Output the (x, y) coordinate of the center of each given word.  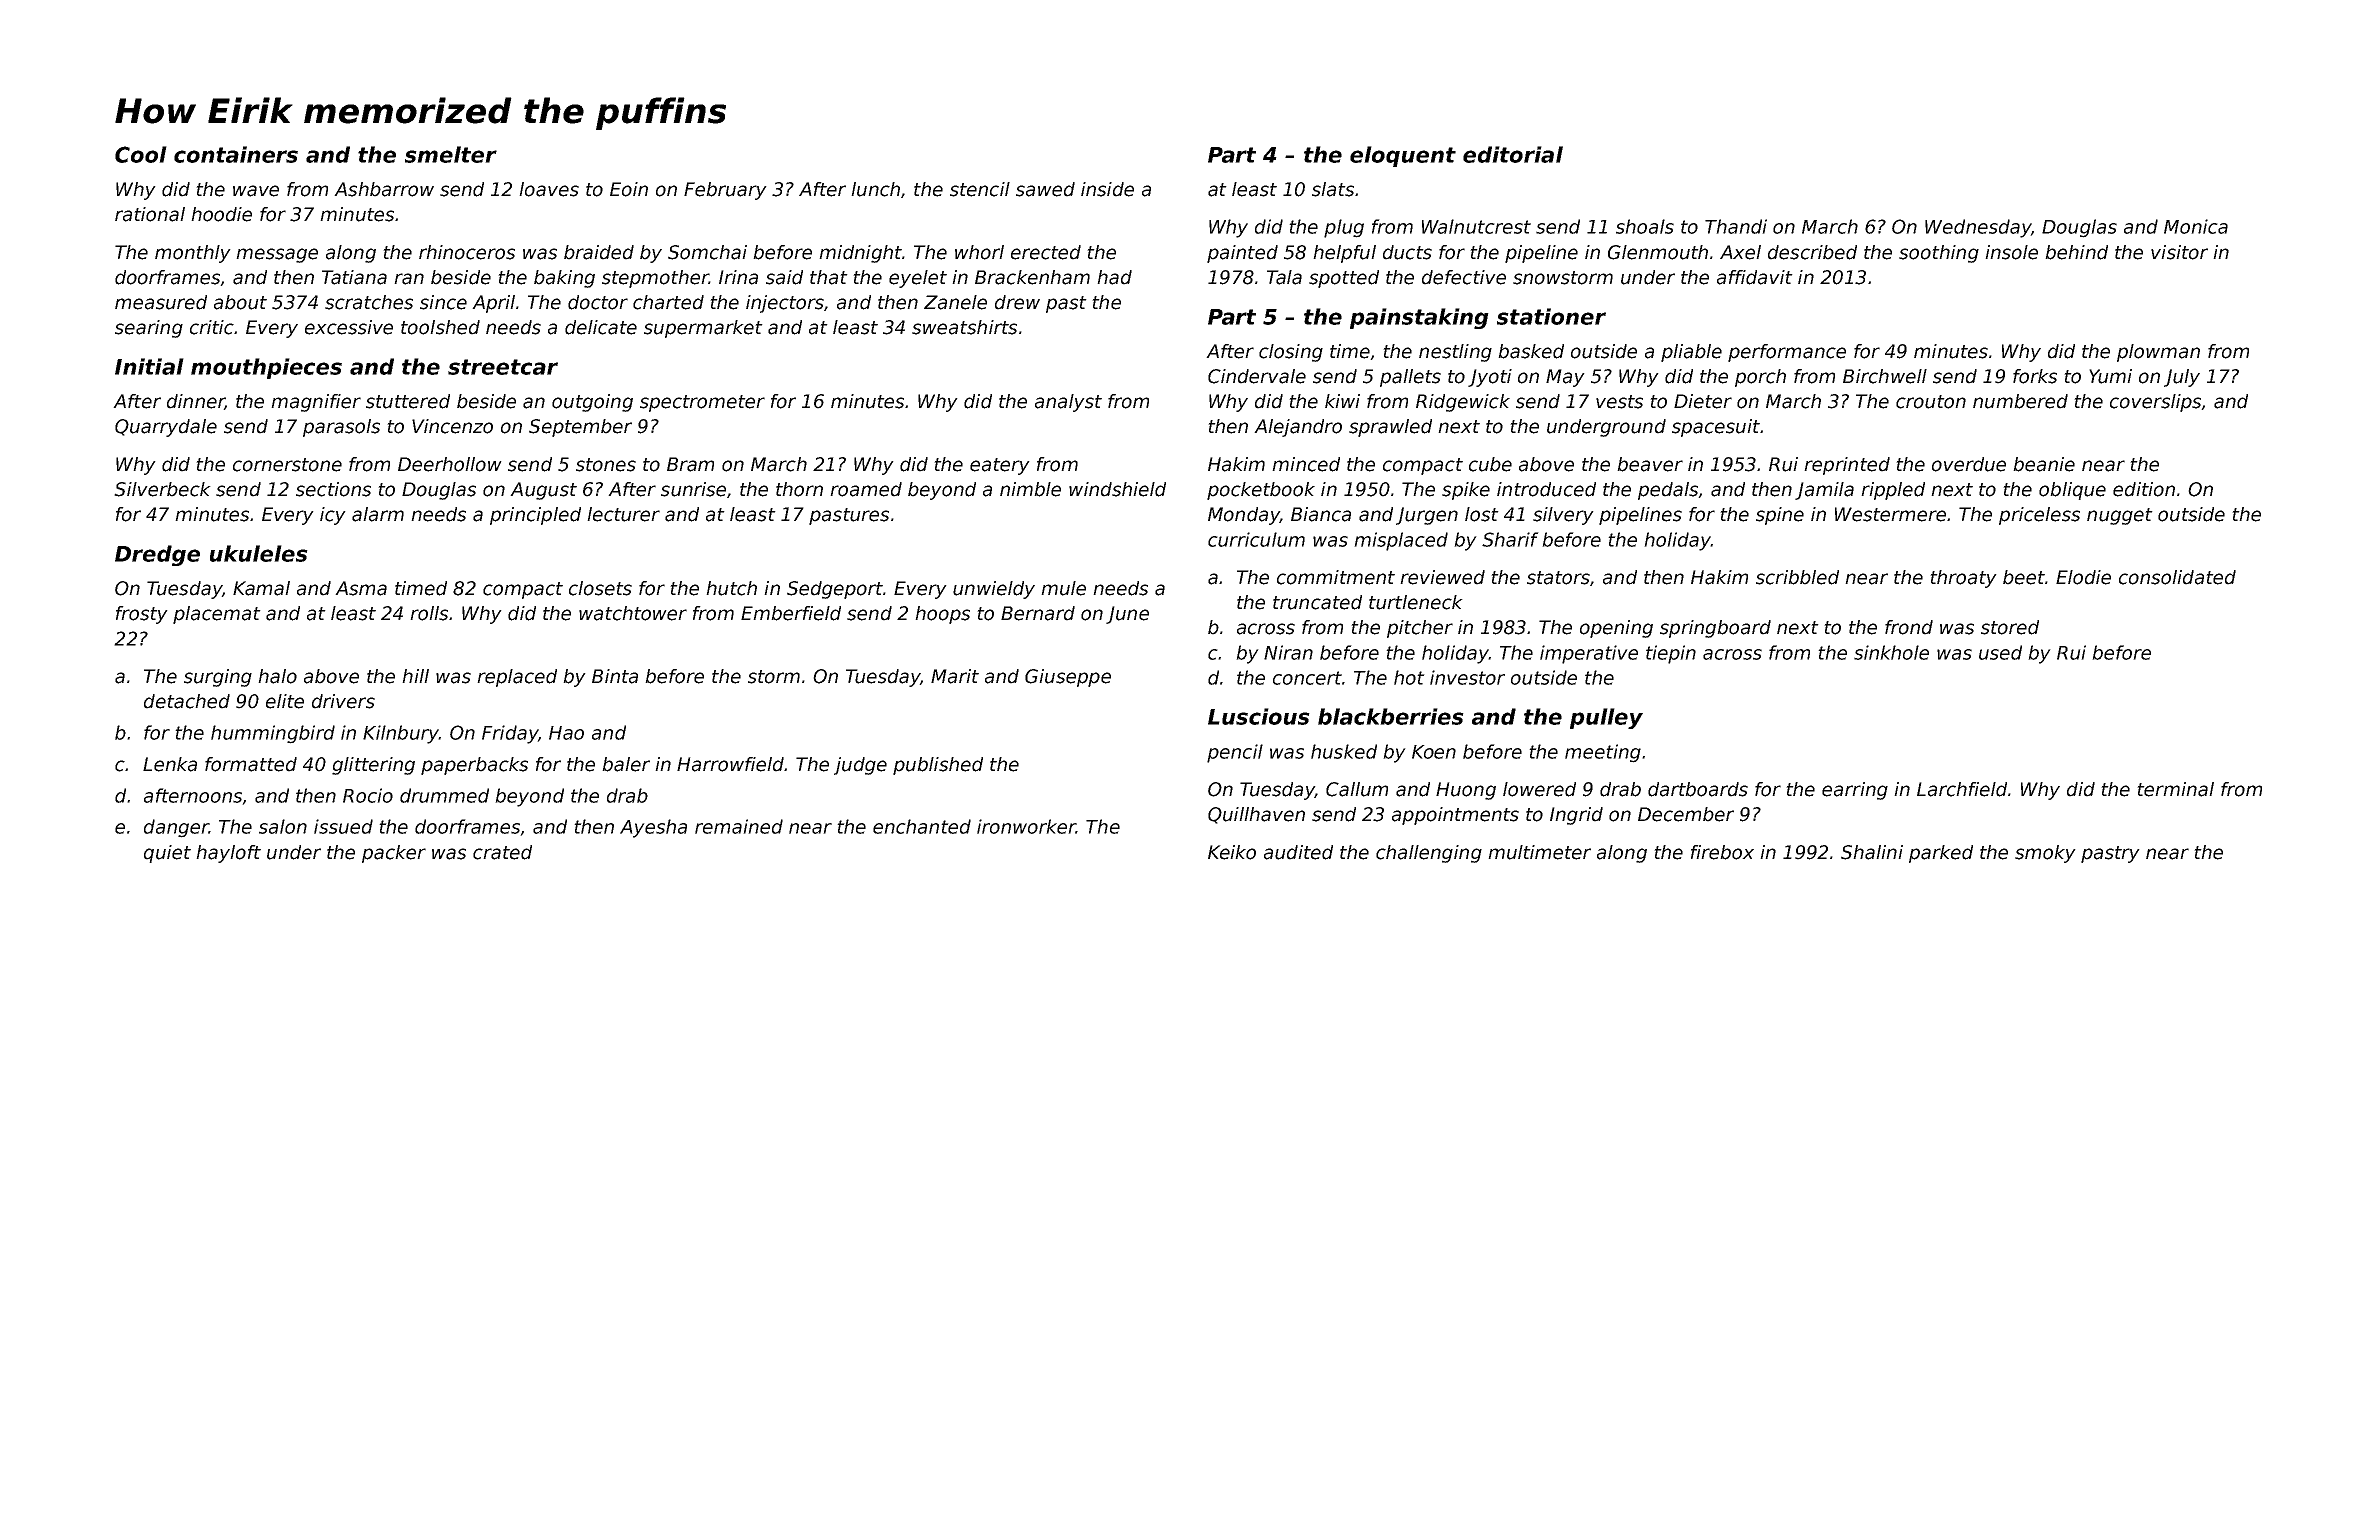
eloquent (1403, 156)
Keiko (1232, 852)
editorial (1513, 154)
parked (1941, 854)
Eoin (629, 189)
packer (394, 854)
